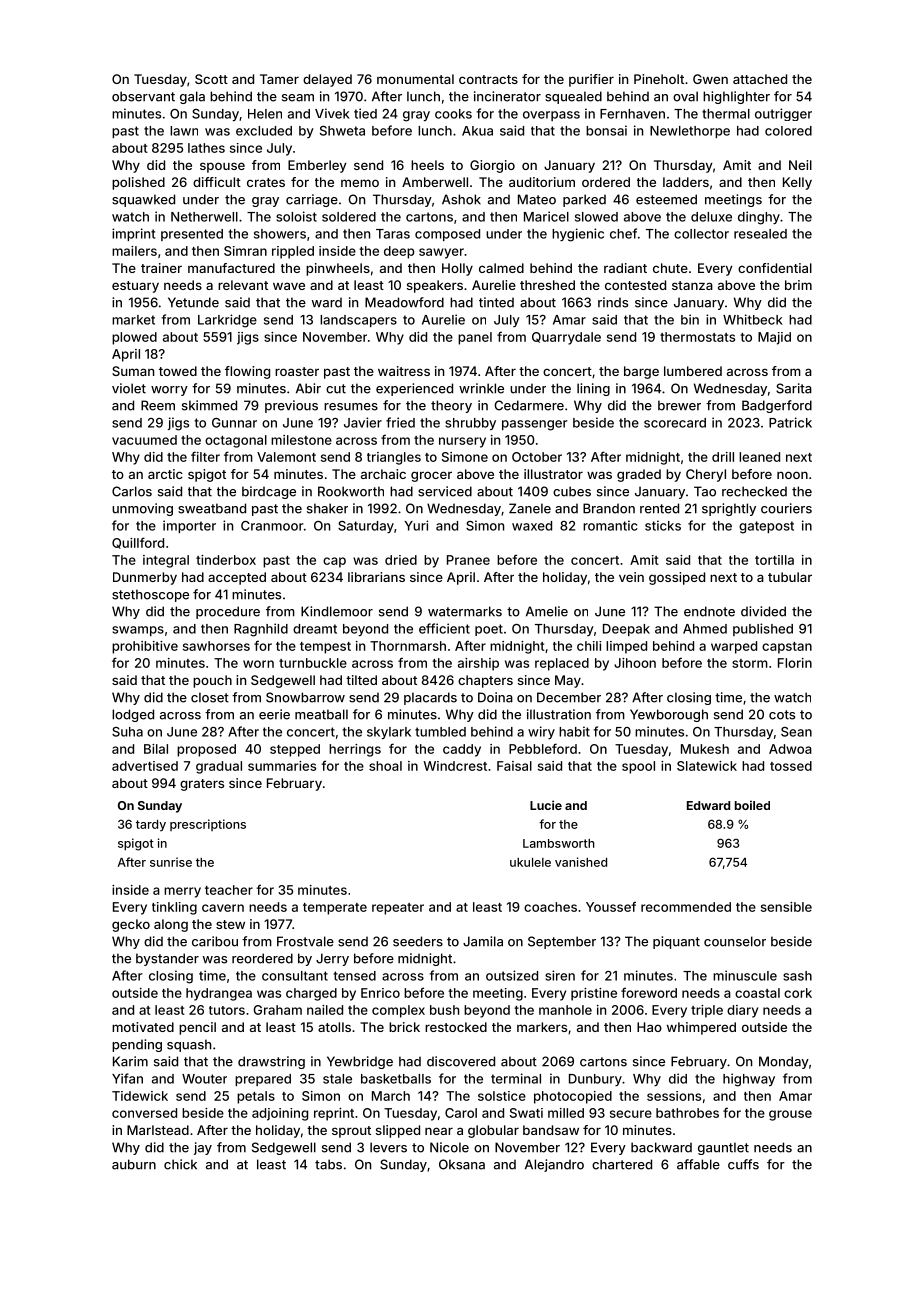 Image resolution: width=924 pixels, height=1308 pixels. What do you see at coordinates (335, 909) in the image?
I see `temperate` at bounding box center [335, 909].
